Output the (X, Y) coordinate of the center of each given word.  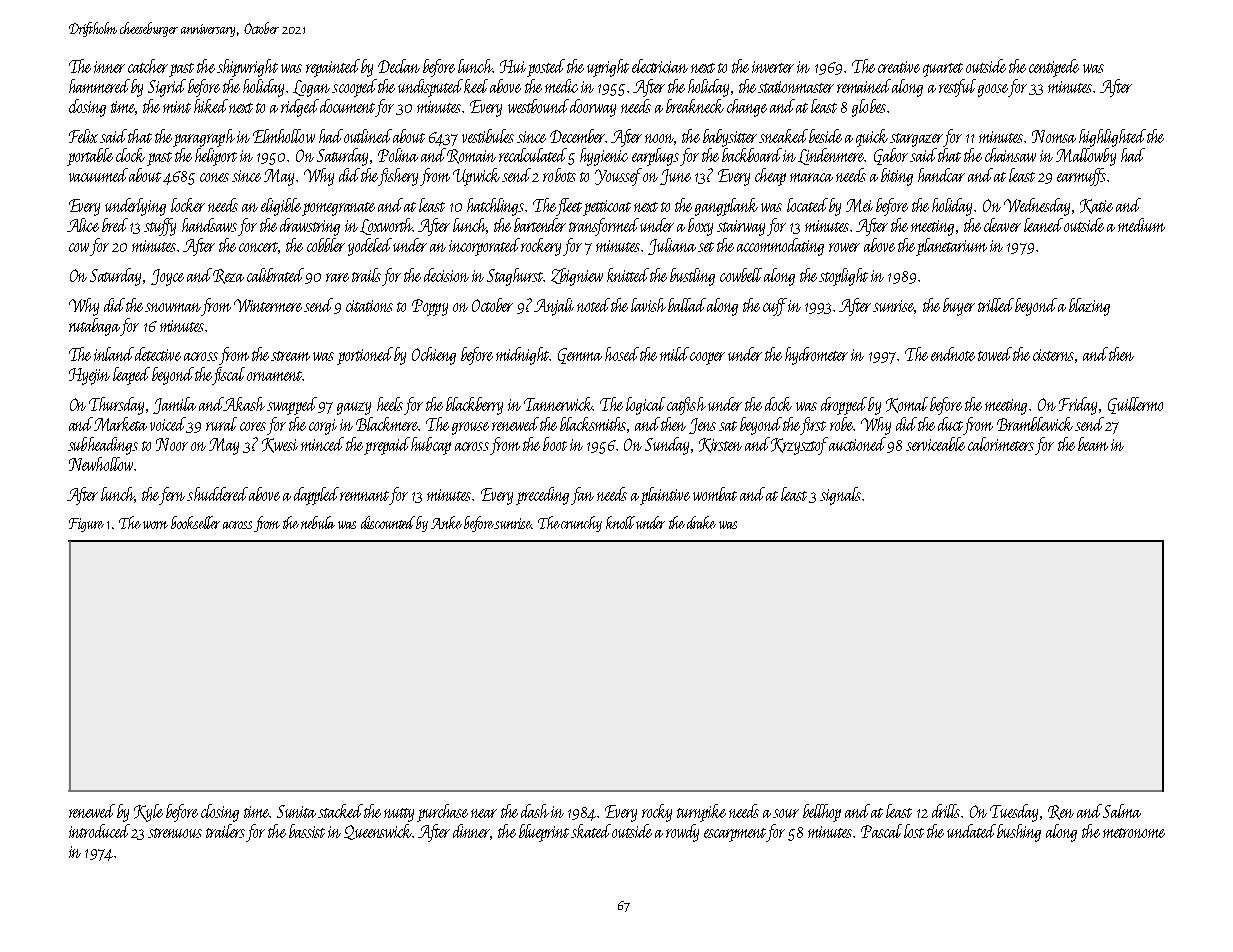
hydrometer (816, 356)
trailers (225, 831)
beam (1093, 444)
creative (899, 67)
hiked (211, 106)
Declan (399, 66)
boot (555, 444)
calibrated (275, 275)
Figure (86, 525)
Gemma (580, 356)
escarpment (735, 835)
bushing (1019, 833)
